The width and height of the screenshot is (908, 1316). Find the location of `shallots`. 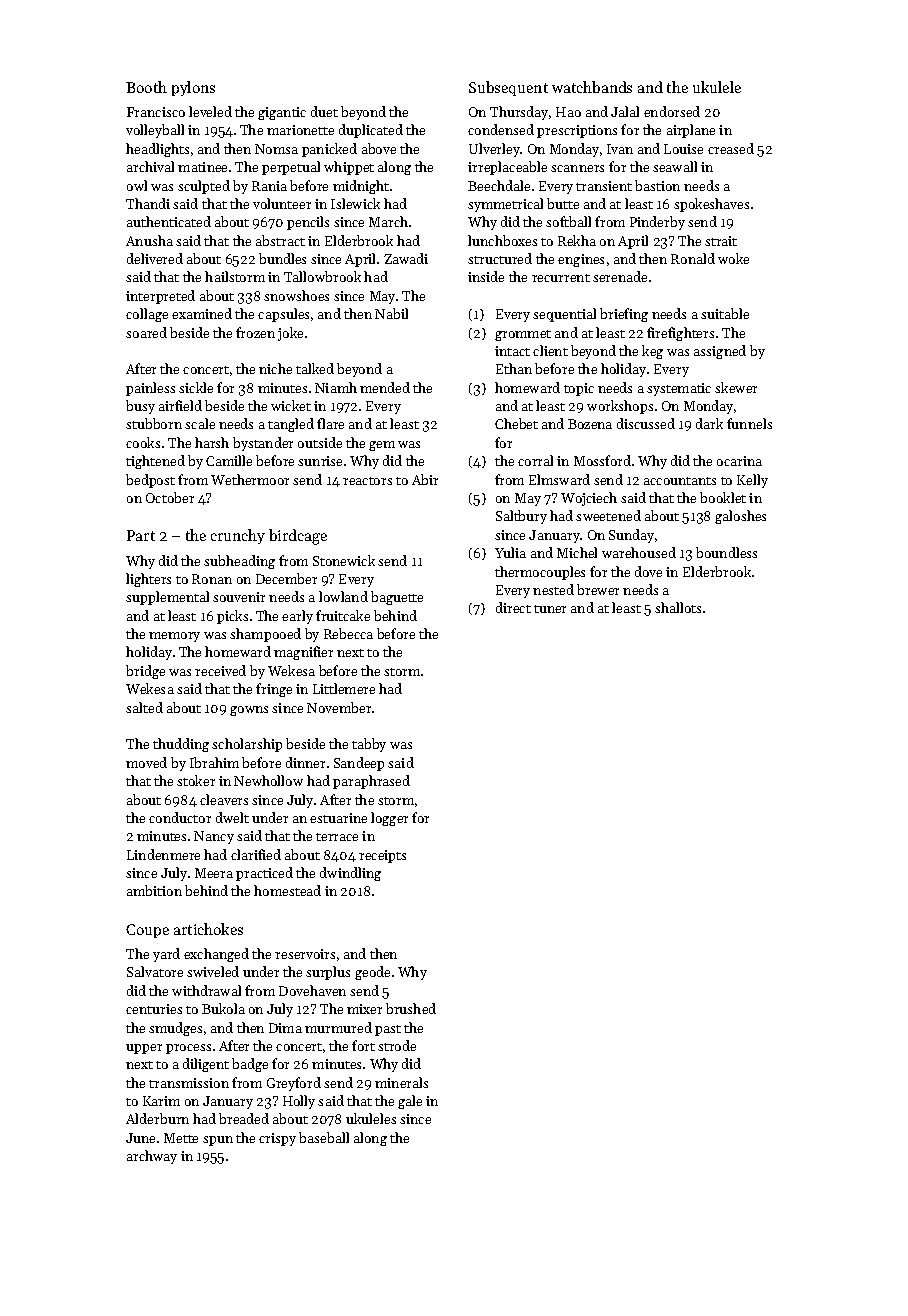

shallots is located at coordinates (678, 607).
